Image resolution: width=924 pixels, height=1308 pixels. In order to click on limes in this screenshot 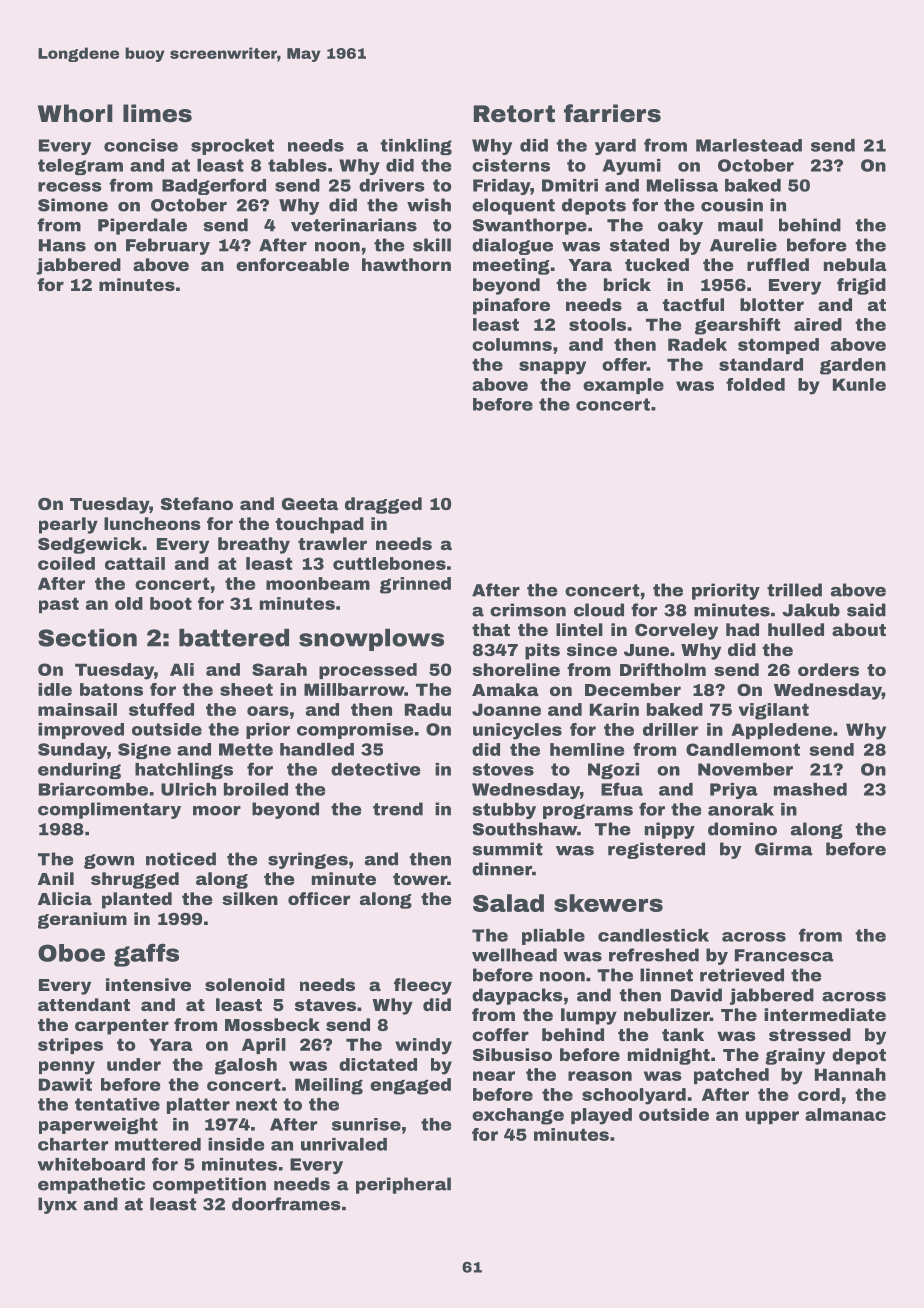, I will do `click(157, 113)`.
